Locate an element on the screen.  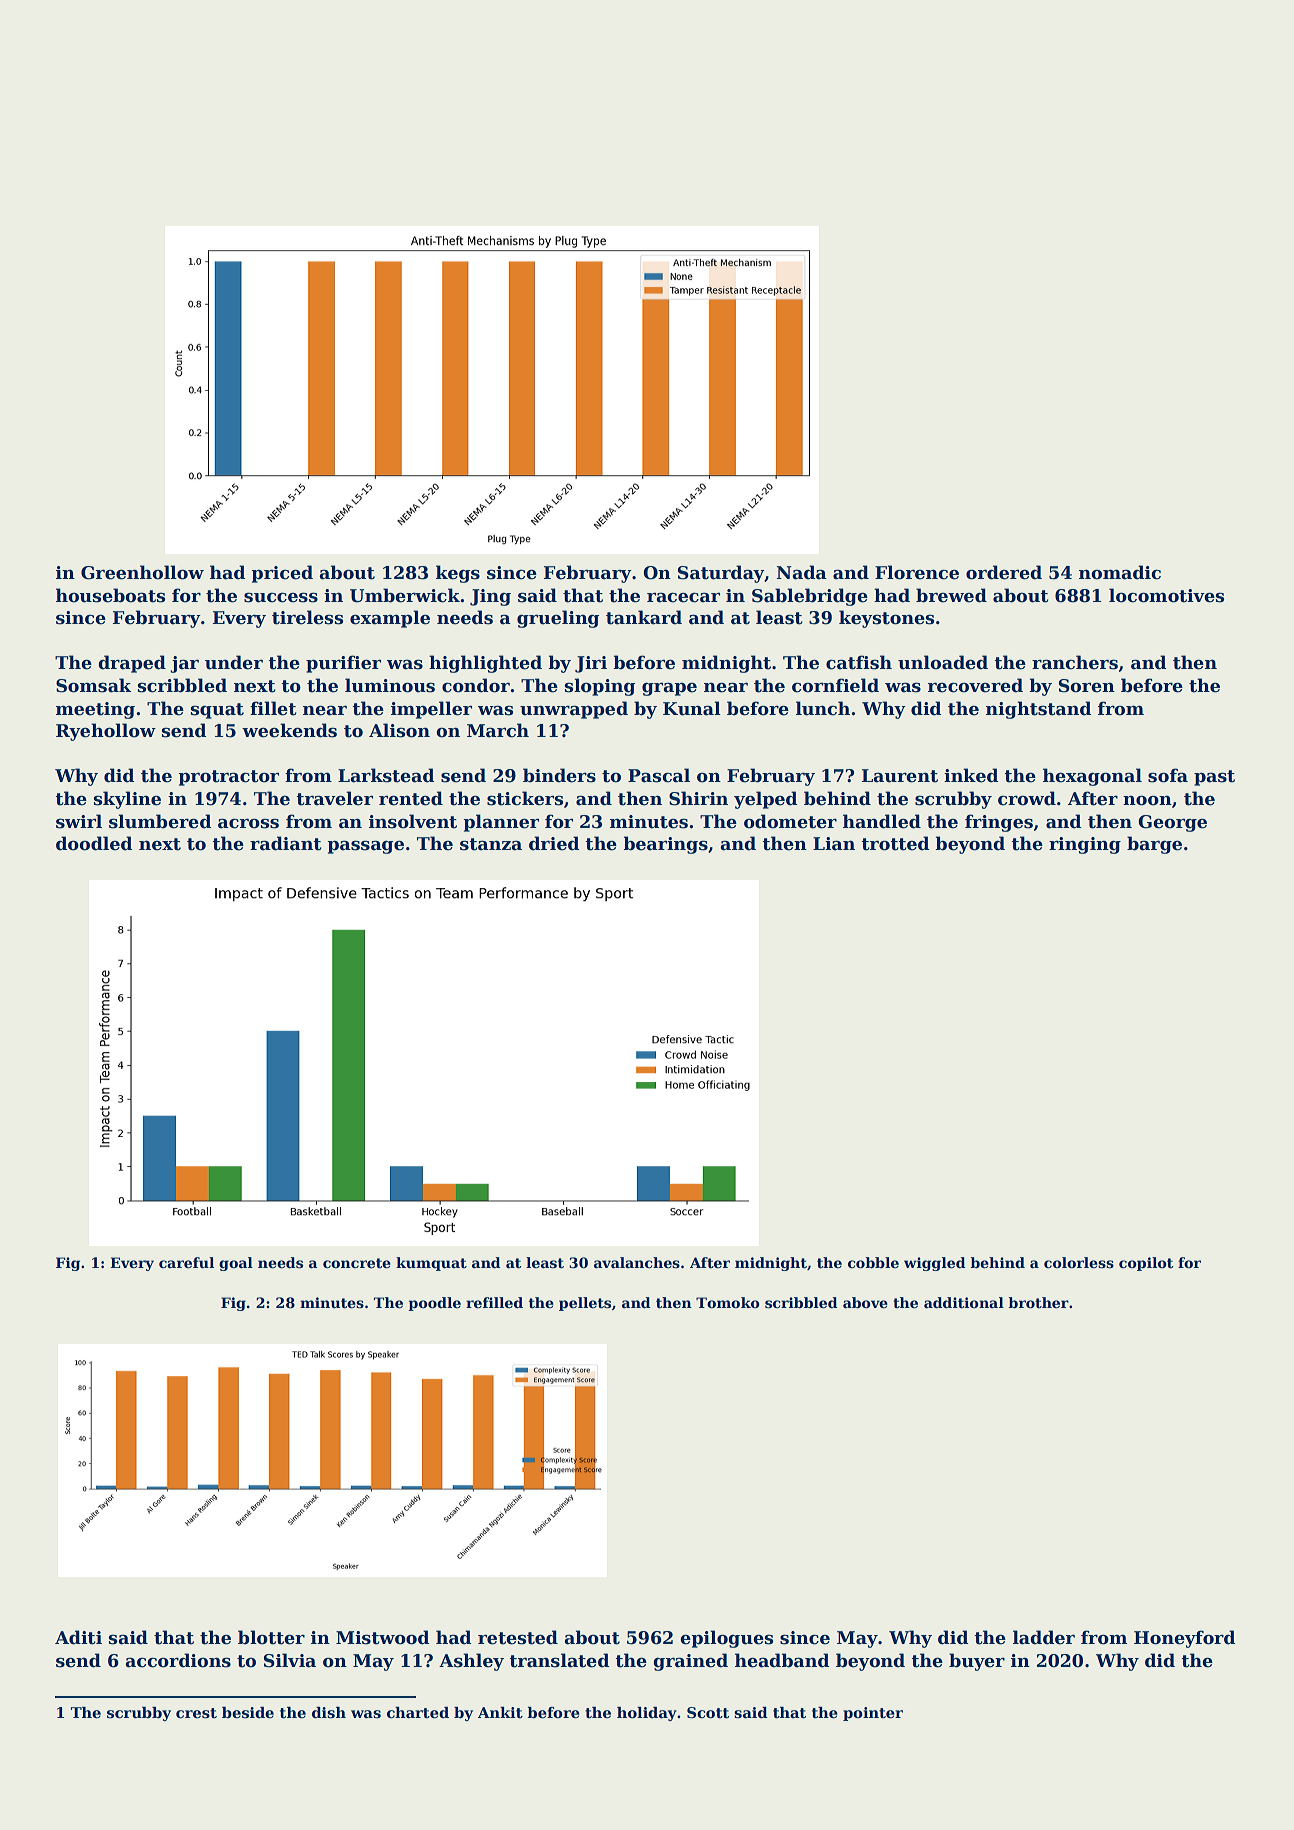
bearings is located at coordinates (666, 845).
